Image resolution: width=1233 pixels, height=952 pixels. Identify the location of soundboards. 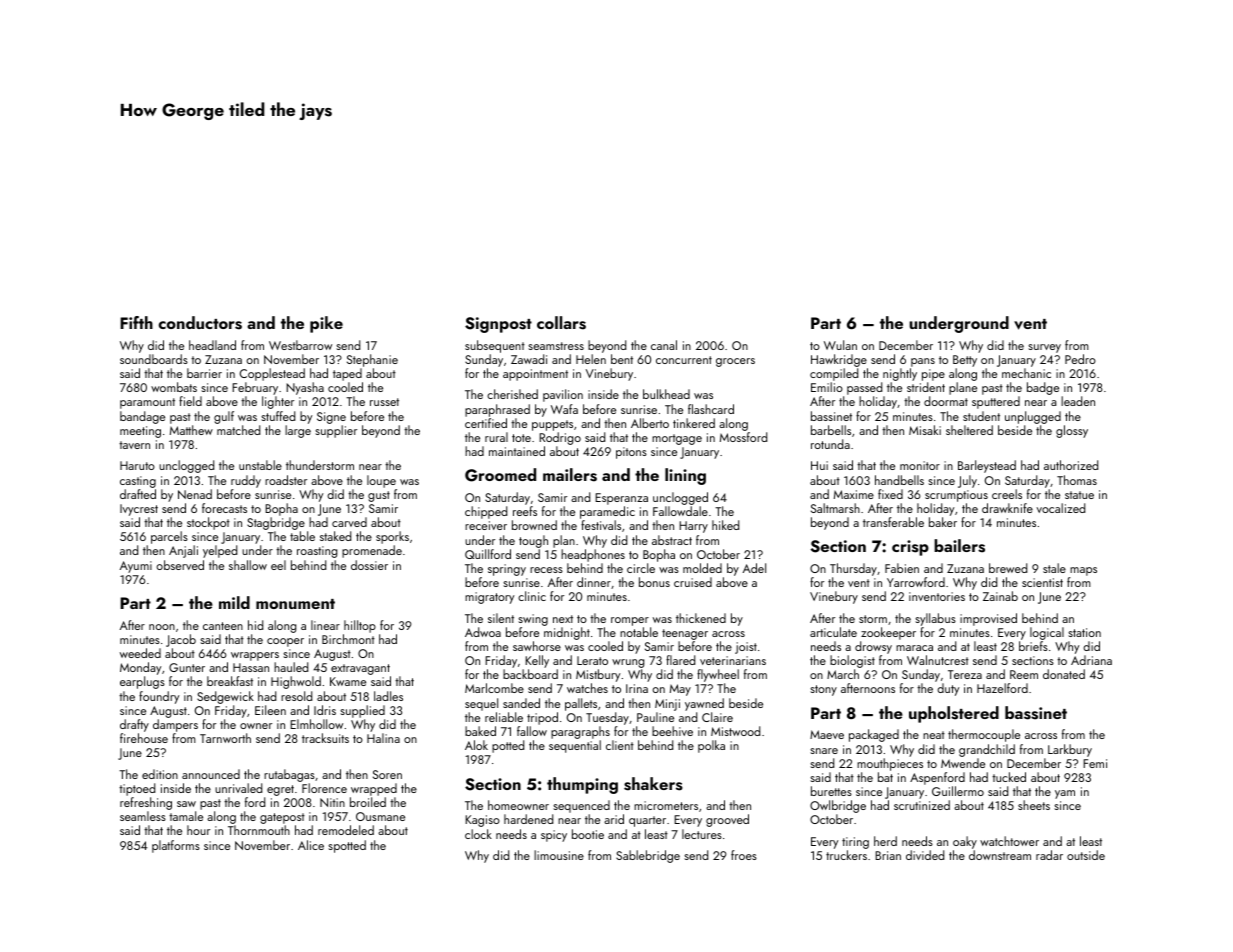
(154, 359).
